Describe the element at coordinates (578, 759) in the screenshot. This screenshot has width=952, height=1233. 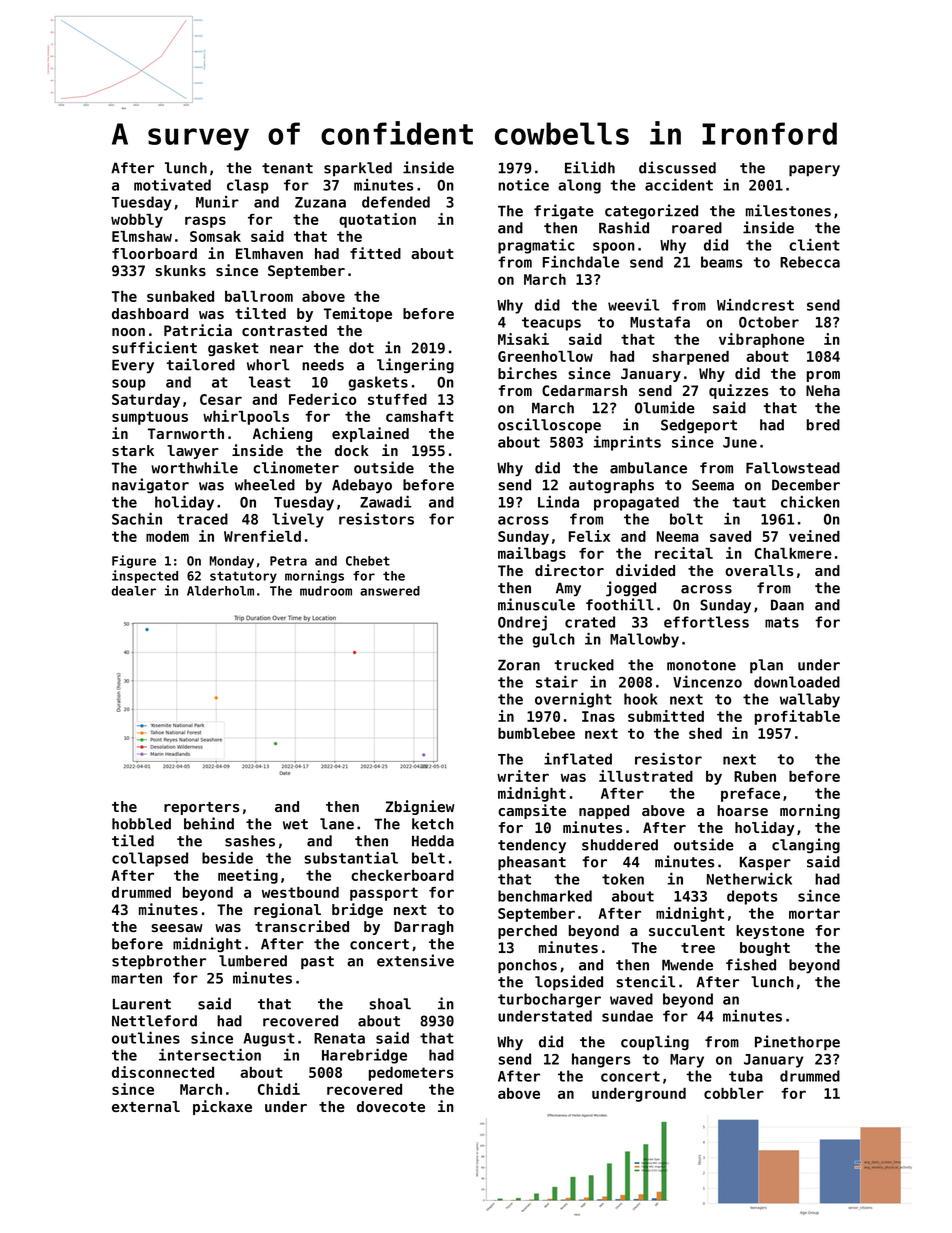
I see `inflated` at that location.
